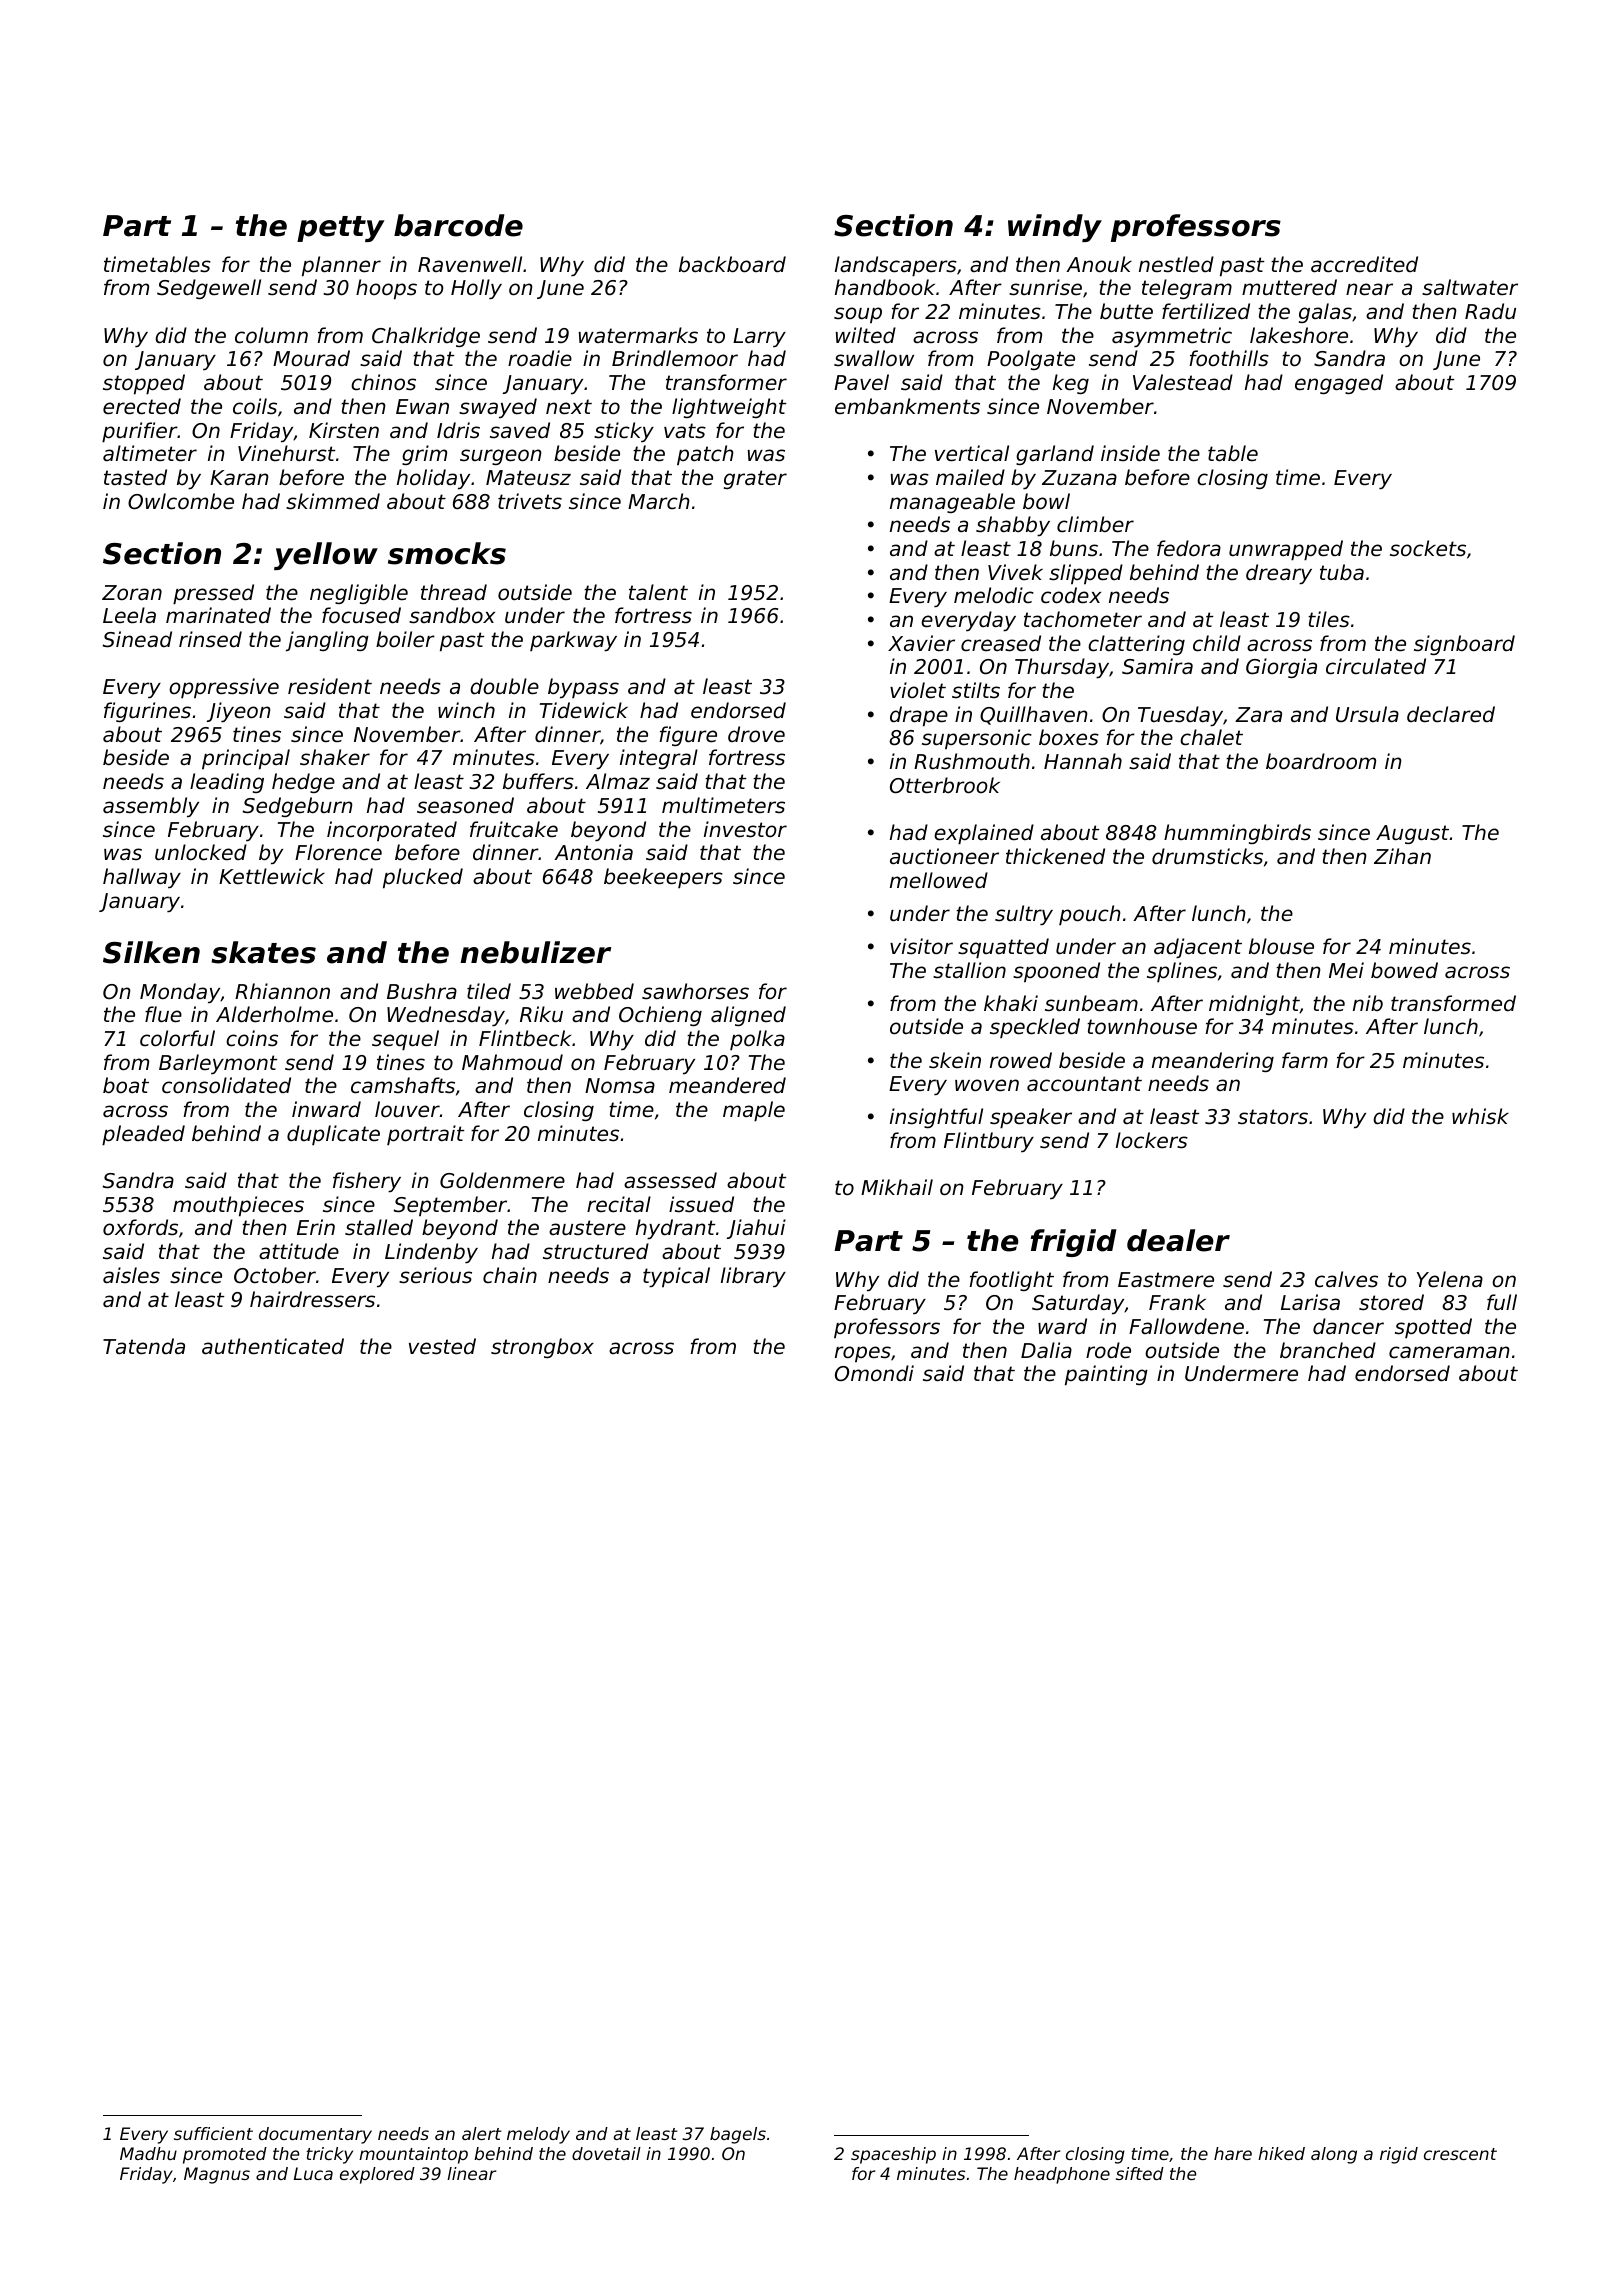  What do you see at coordinates (1281, 946) in the image?
I see `blouse` at bounding box center [1281, 946].
